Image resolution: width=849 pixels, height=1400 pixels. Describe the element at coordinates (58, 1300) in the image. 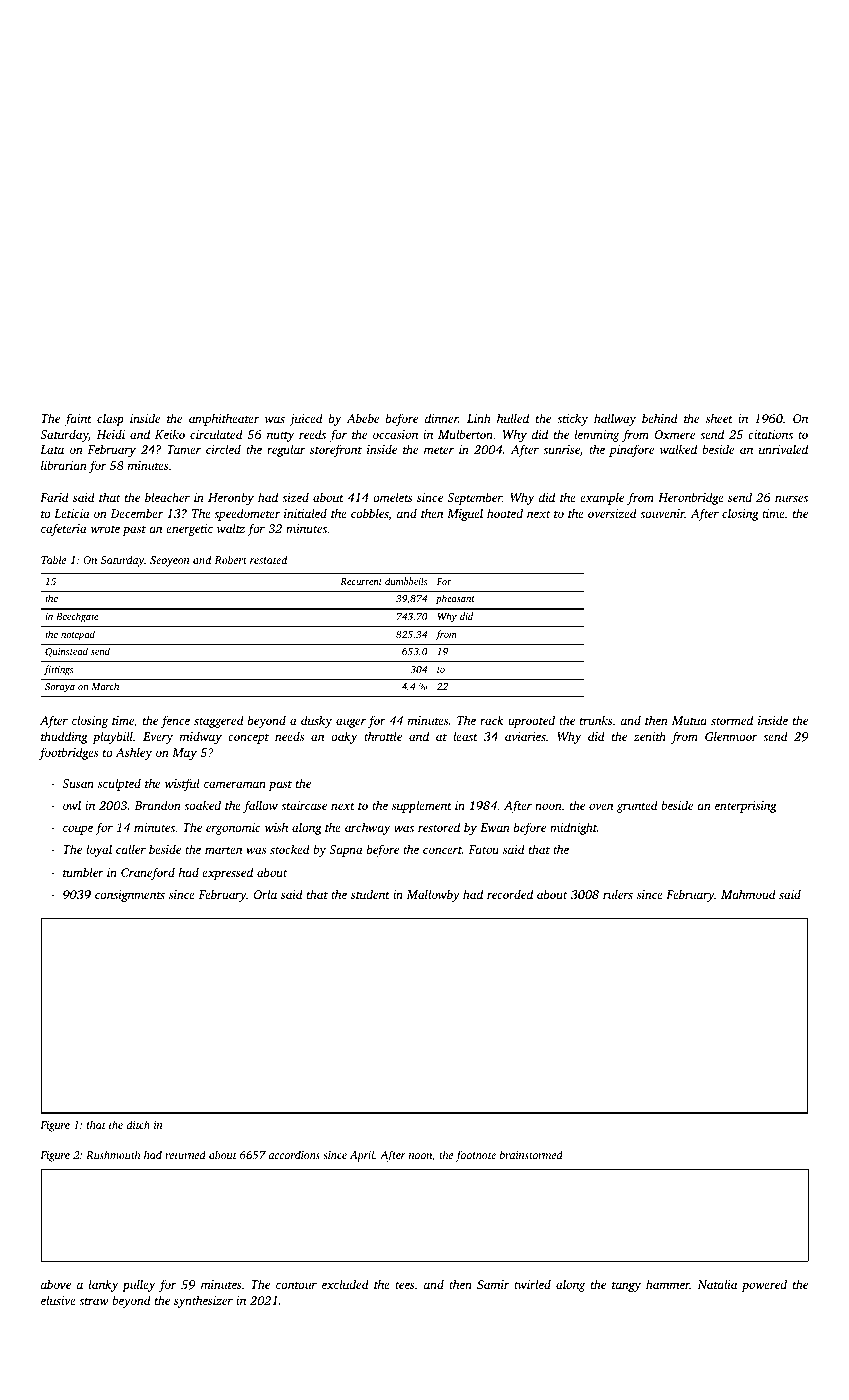

I see `elusive` at that location.
